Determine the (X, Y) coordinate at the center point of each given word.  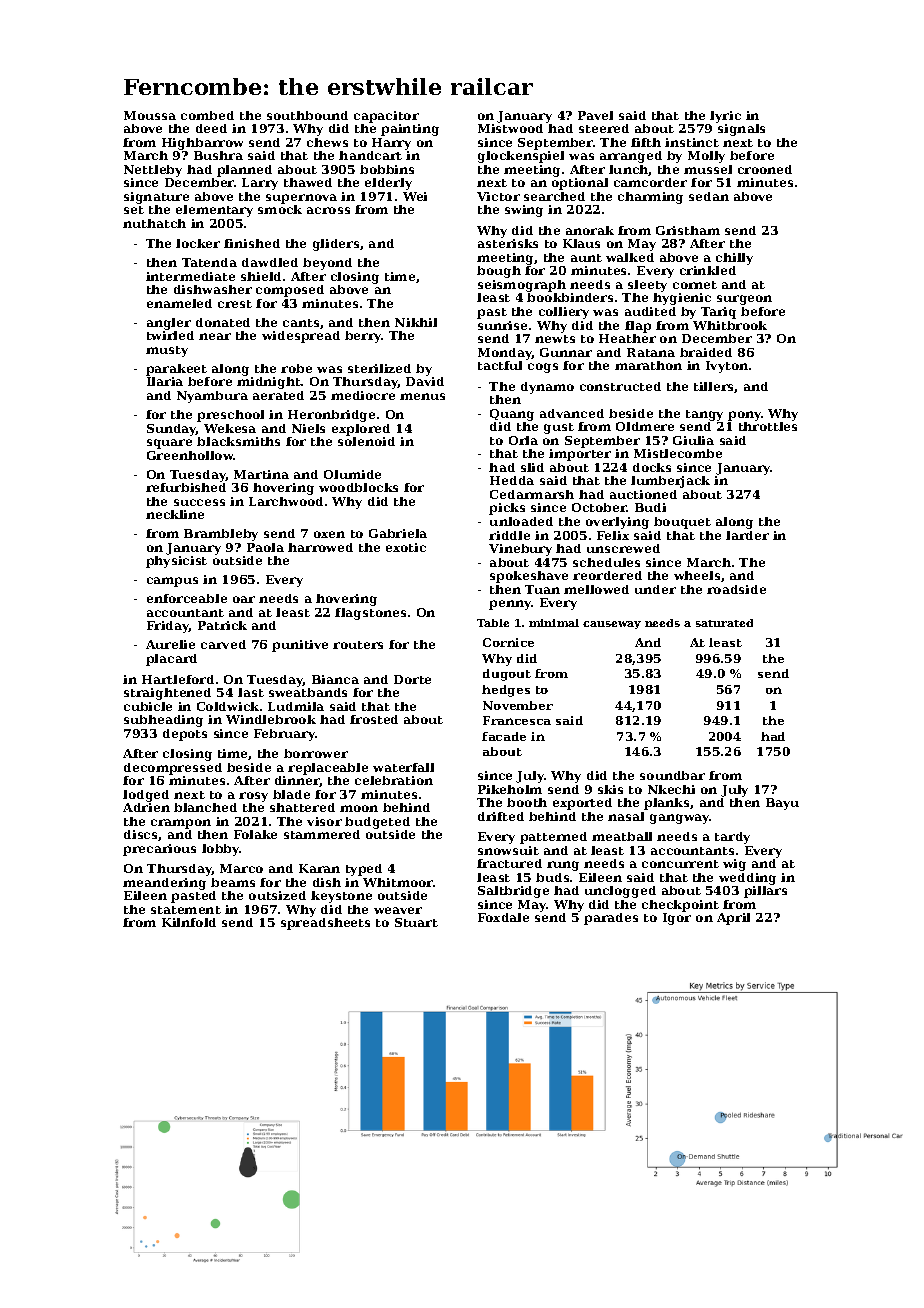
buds (552, 877)
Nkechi (671, 789)
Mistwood (510, 128)
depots (185, 735)
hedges (506, 691)
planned (244, 171)
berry (363, 337)
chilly (734, 259)
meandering (164, 884)
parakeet (176, 370)
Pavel (595, 115)
